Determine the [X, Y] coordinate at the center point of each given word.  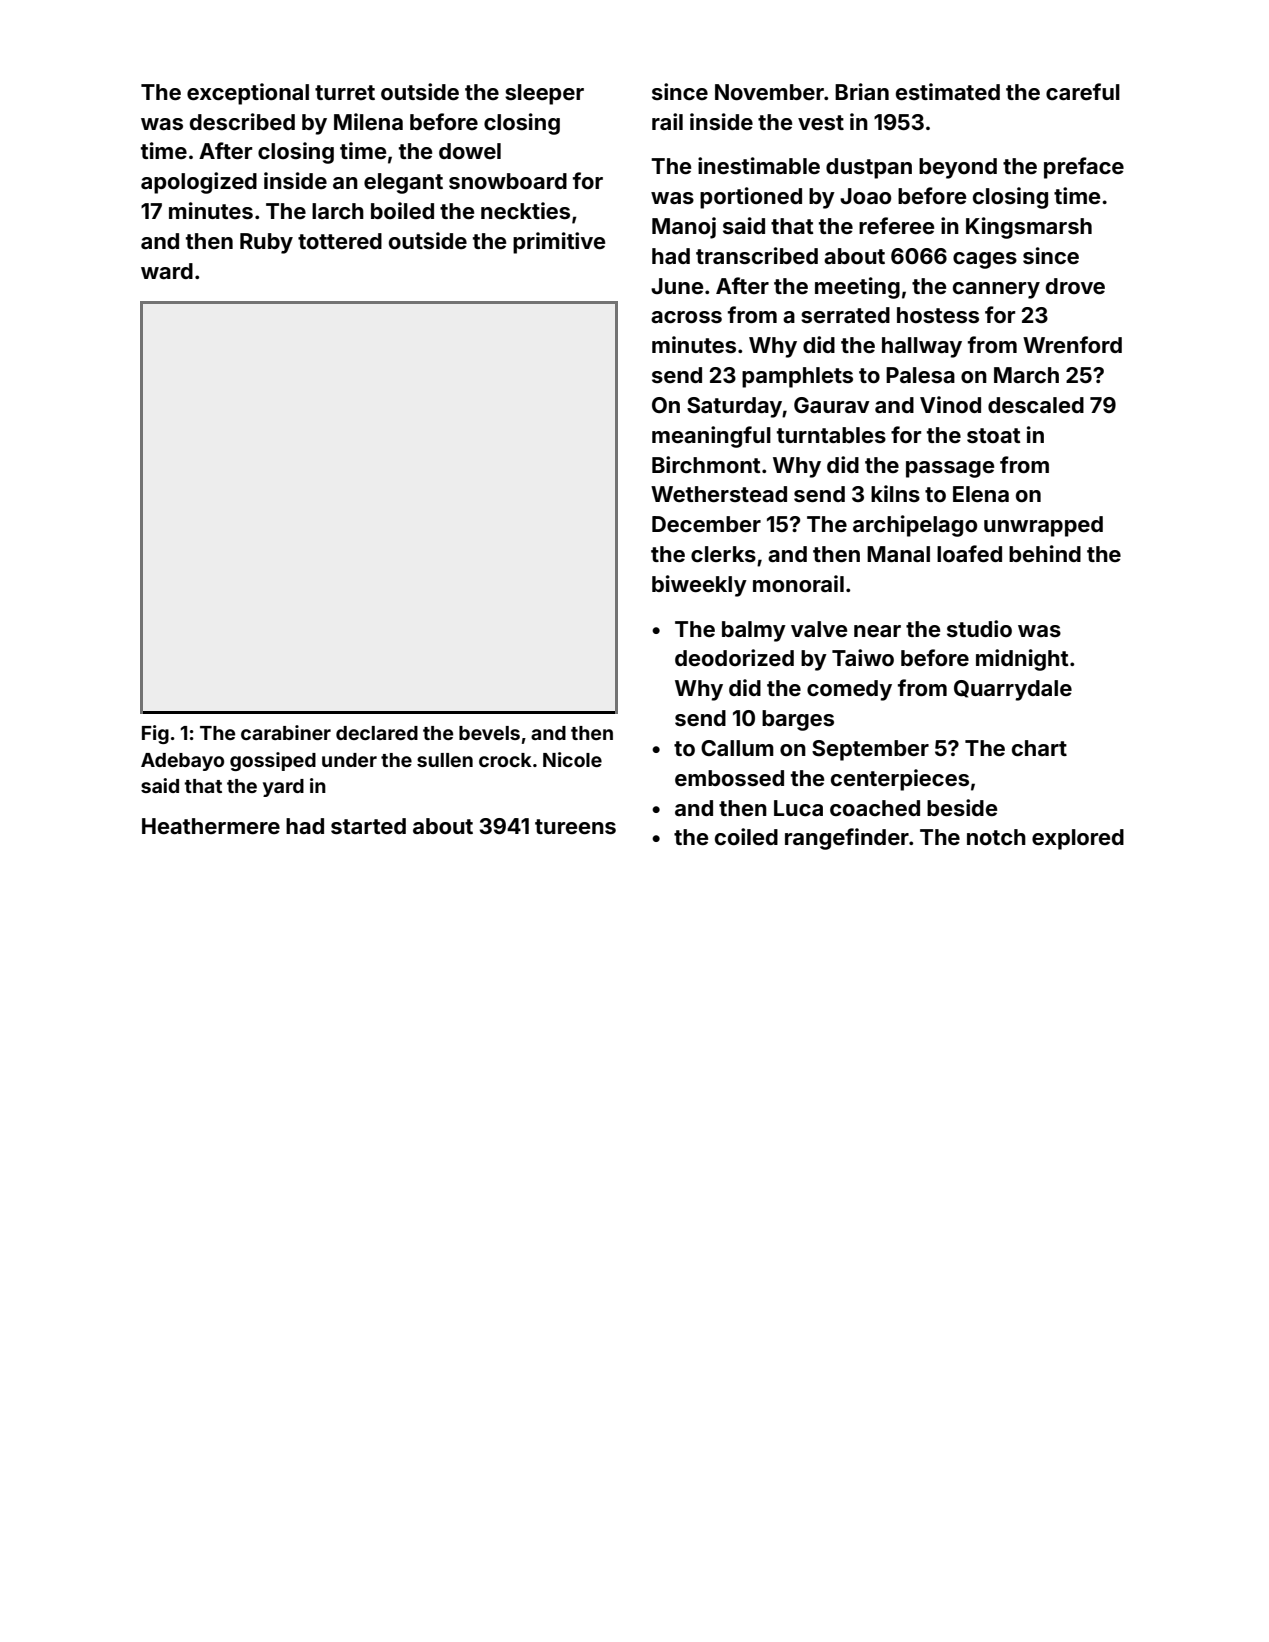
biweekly [699, 586]
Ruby [266, 243]
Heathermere [211, 826]
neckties [525, 210]
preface [1084, 168]
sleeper [544, 94]
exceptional [248, 94]
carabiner [286, 732]
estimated [948, 91]
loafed [969, 553]
